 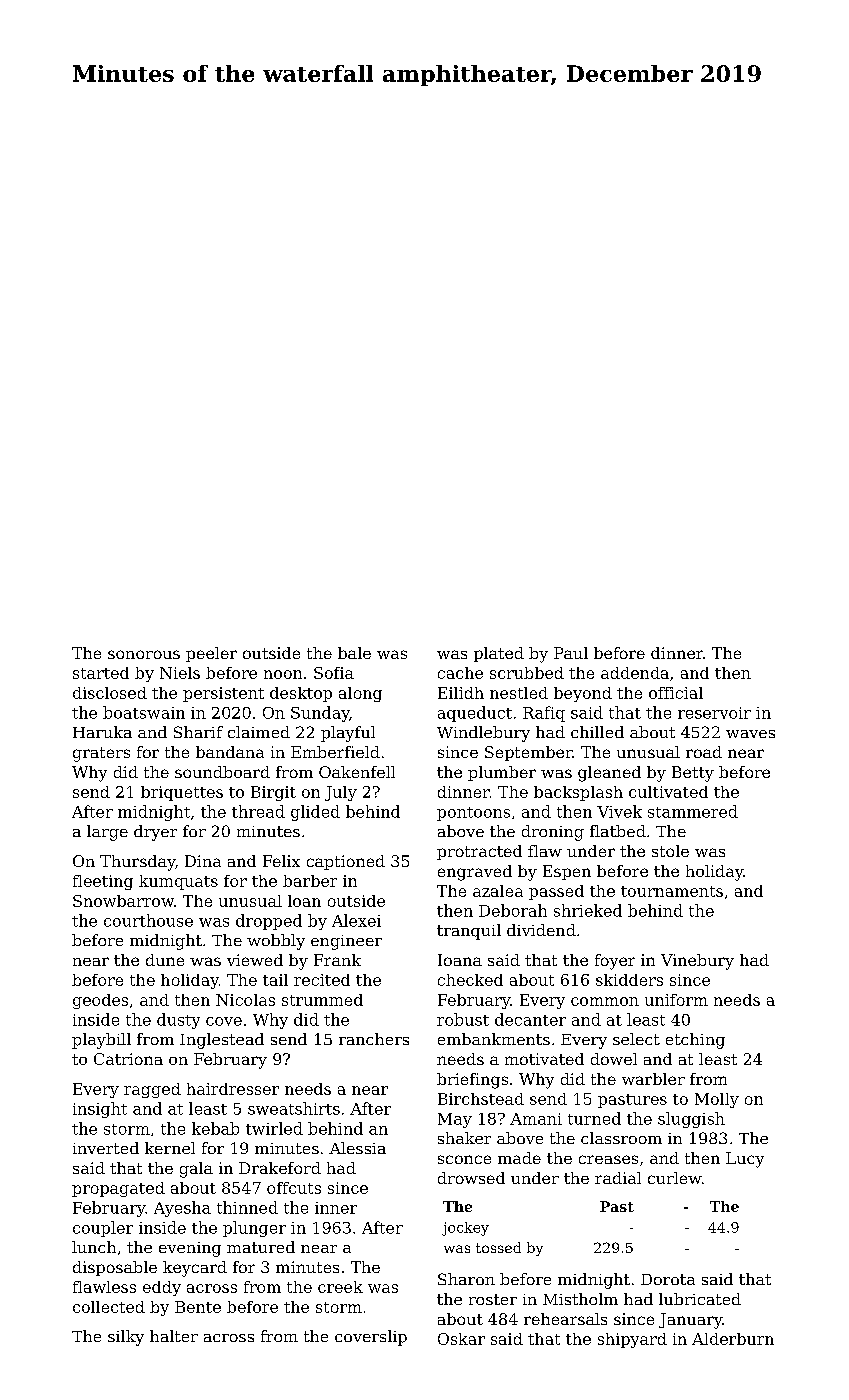 I want to click on plated, so click(x=499, y=654).
